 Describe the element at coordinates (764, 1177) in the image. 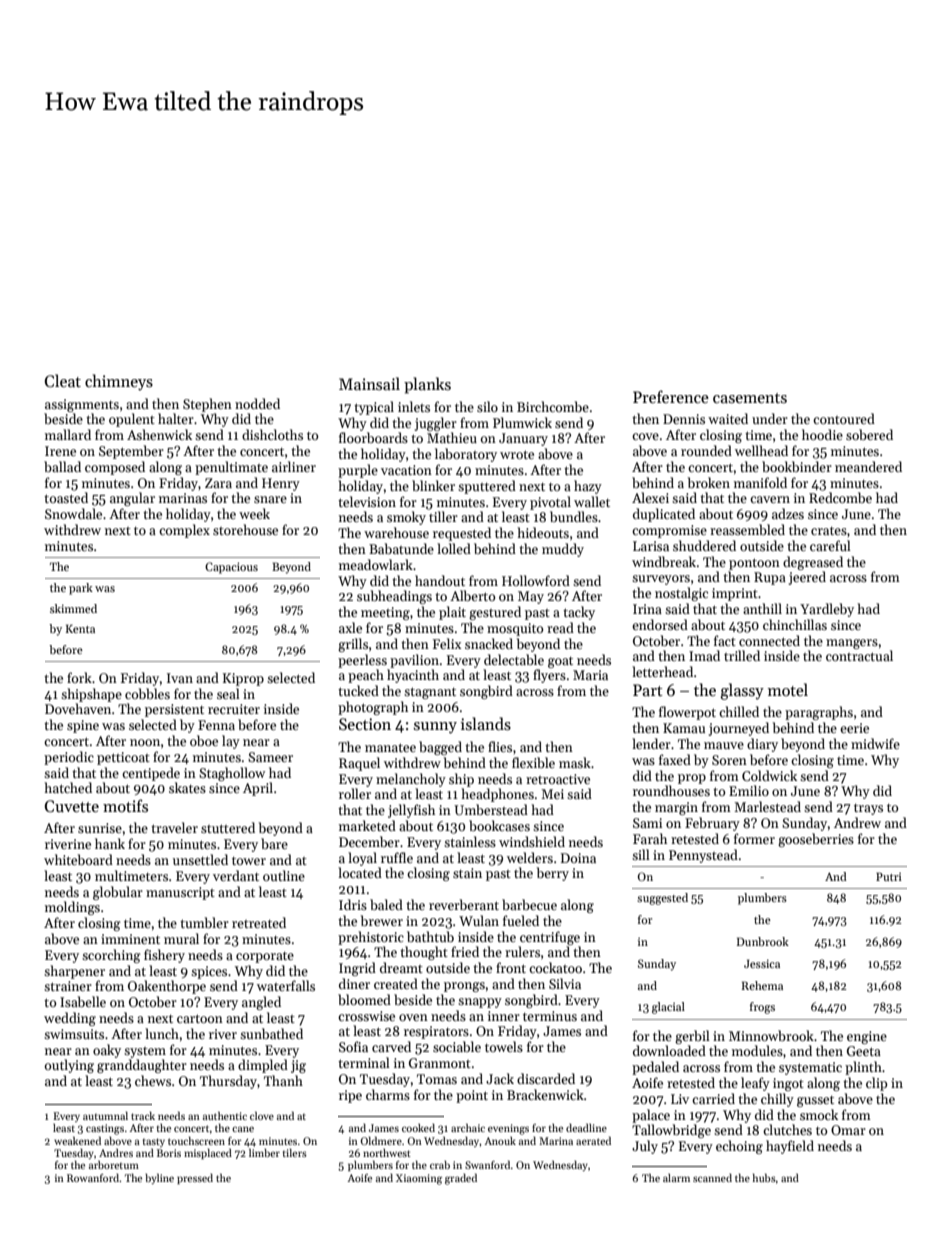

I see `hubs` at that location.
